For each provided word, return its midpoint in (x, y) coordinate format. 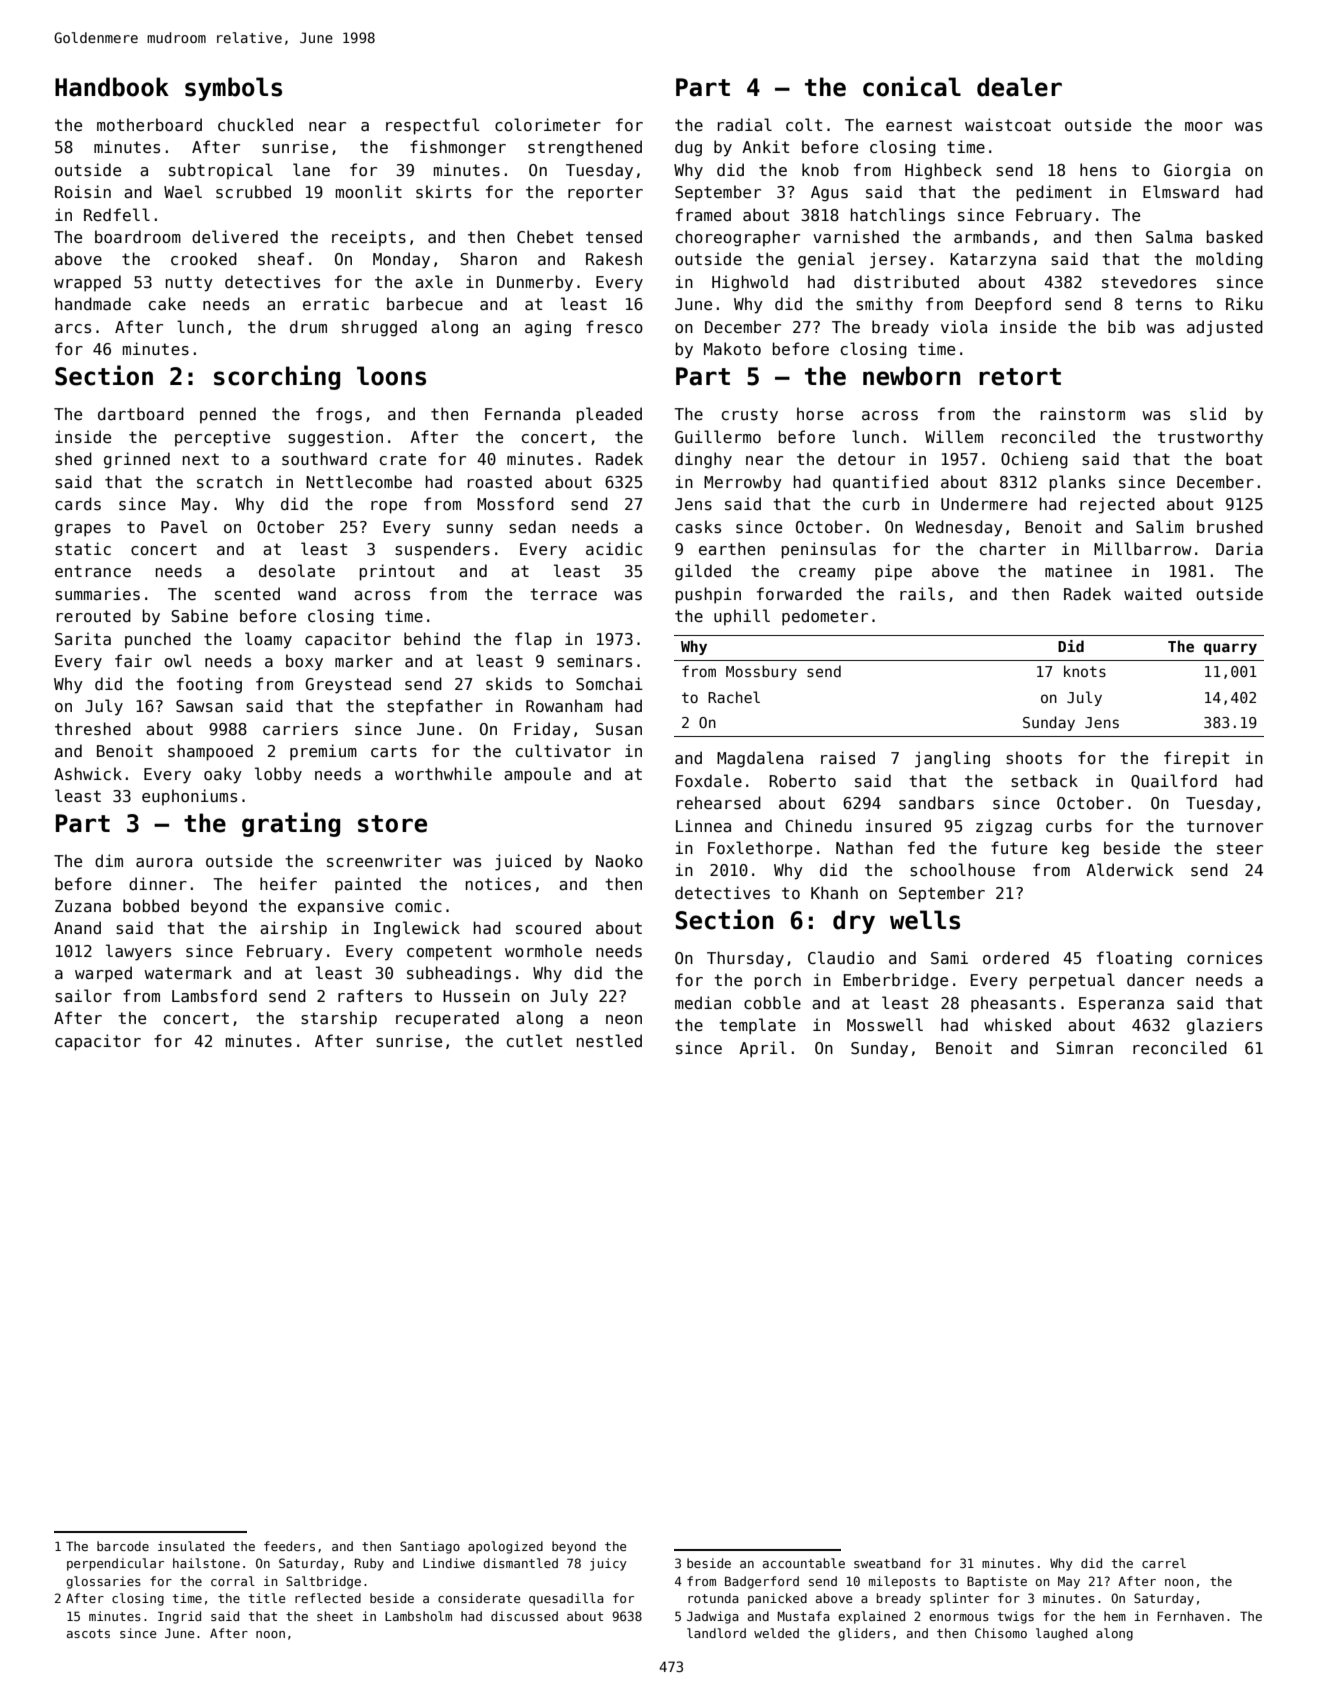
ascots (88, 1633)
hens (1098, 169)
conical (912, 86)
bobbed (151, 906)
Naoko (619, 861)
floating (1134, 959)
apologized (505, 1547)
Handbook (112, 87)
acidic (614, 548)
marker (364, 660)
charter (1013, 548)
